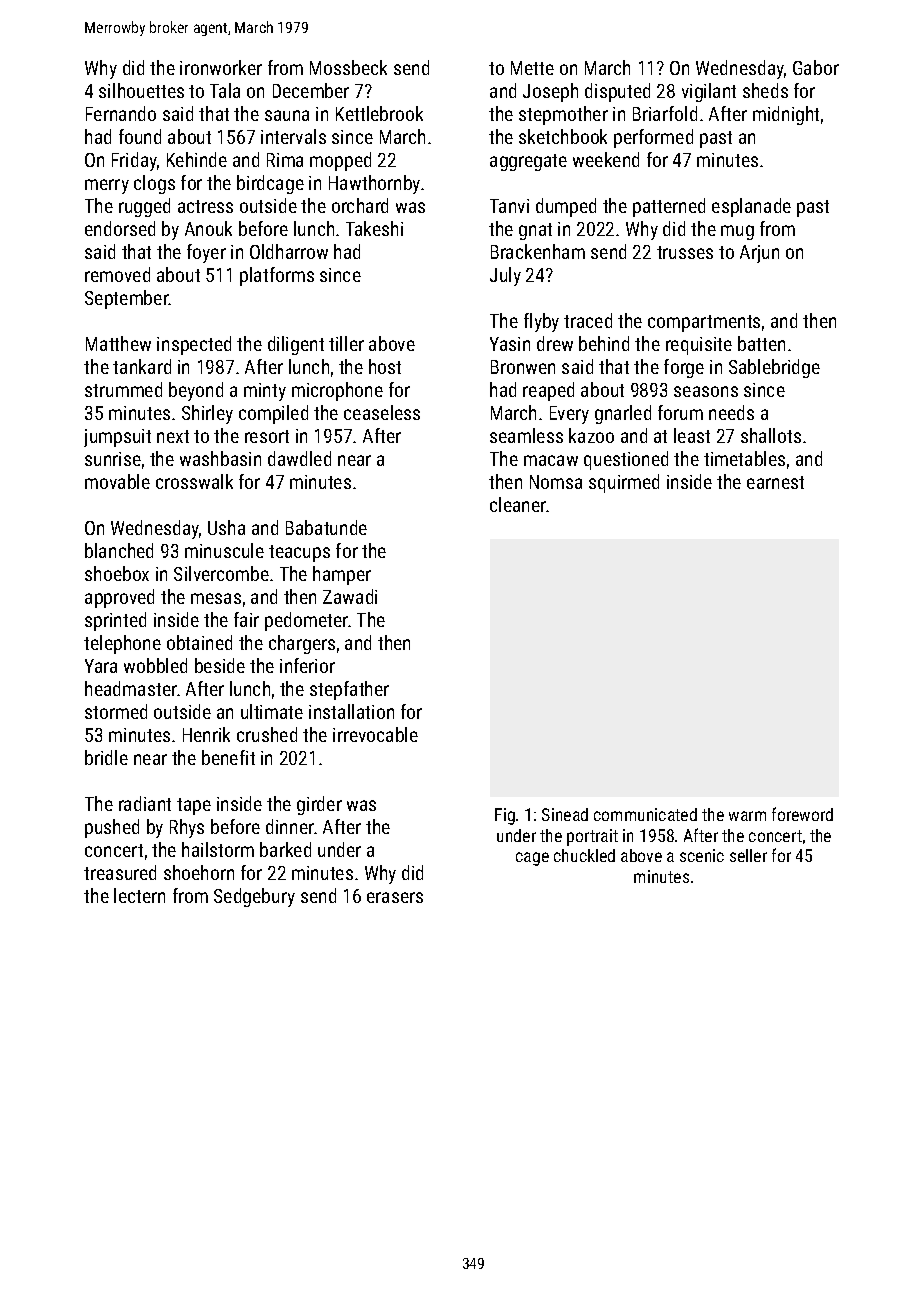 This page has height=1311, width=924. What do you see at coordinates (786, 115) in the page?
I see `midnight` at bounding box center [786, 115].
